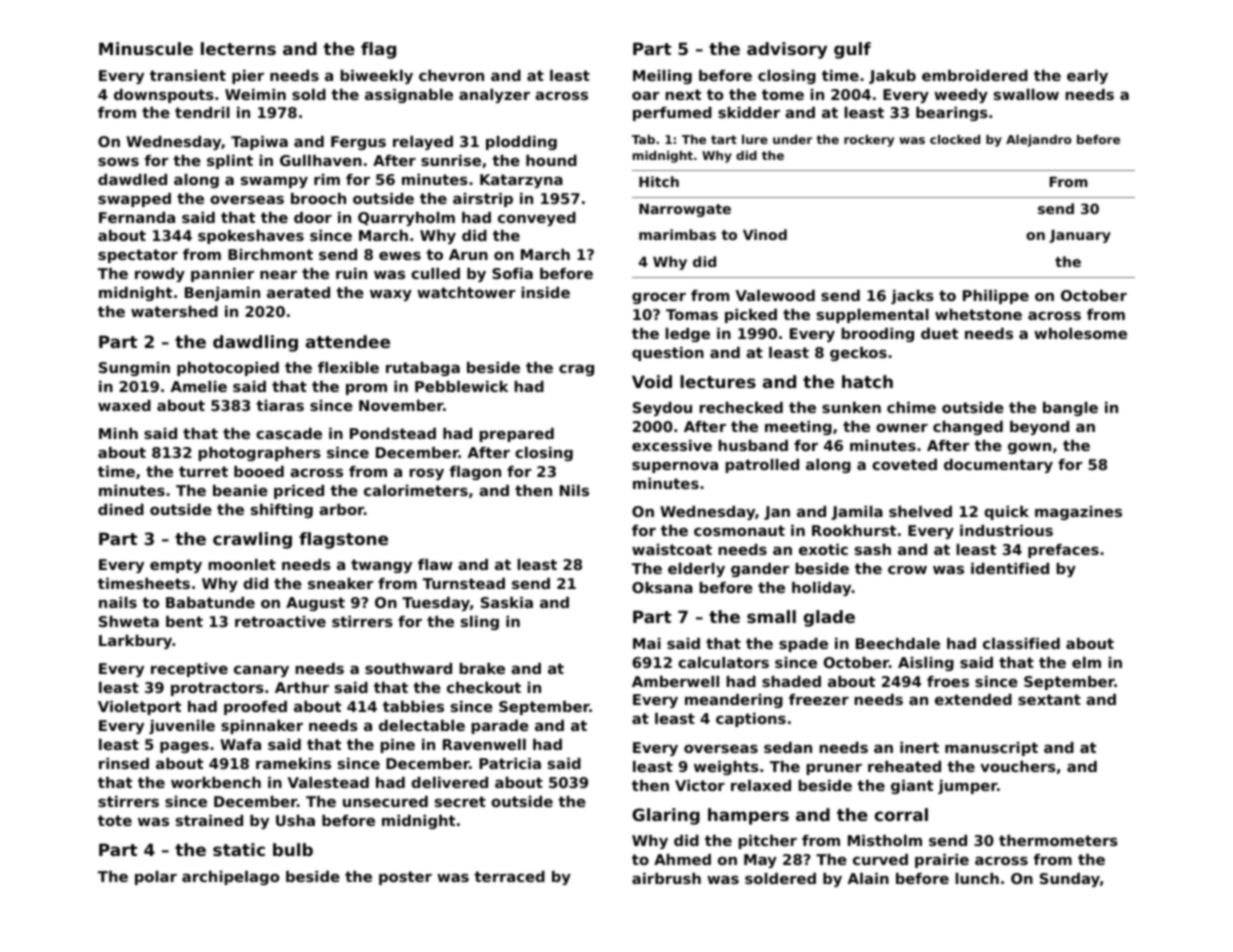 This screenshot has width=1233, height=952. What do you see at coordinates (700, 785) in the screenshot?
I see `Victor` at bounding box center [700, 785].
